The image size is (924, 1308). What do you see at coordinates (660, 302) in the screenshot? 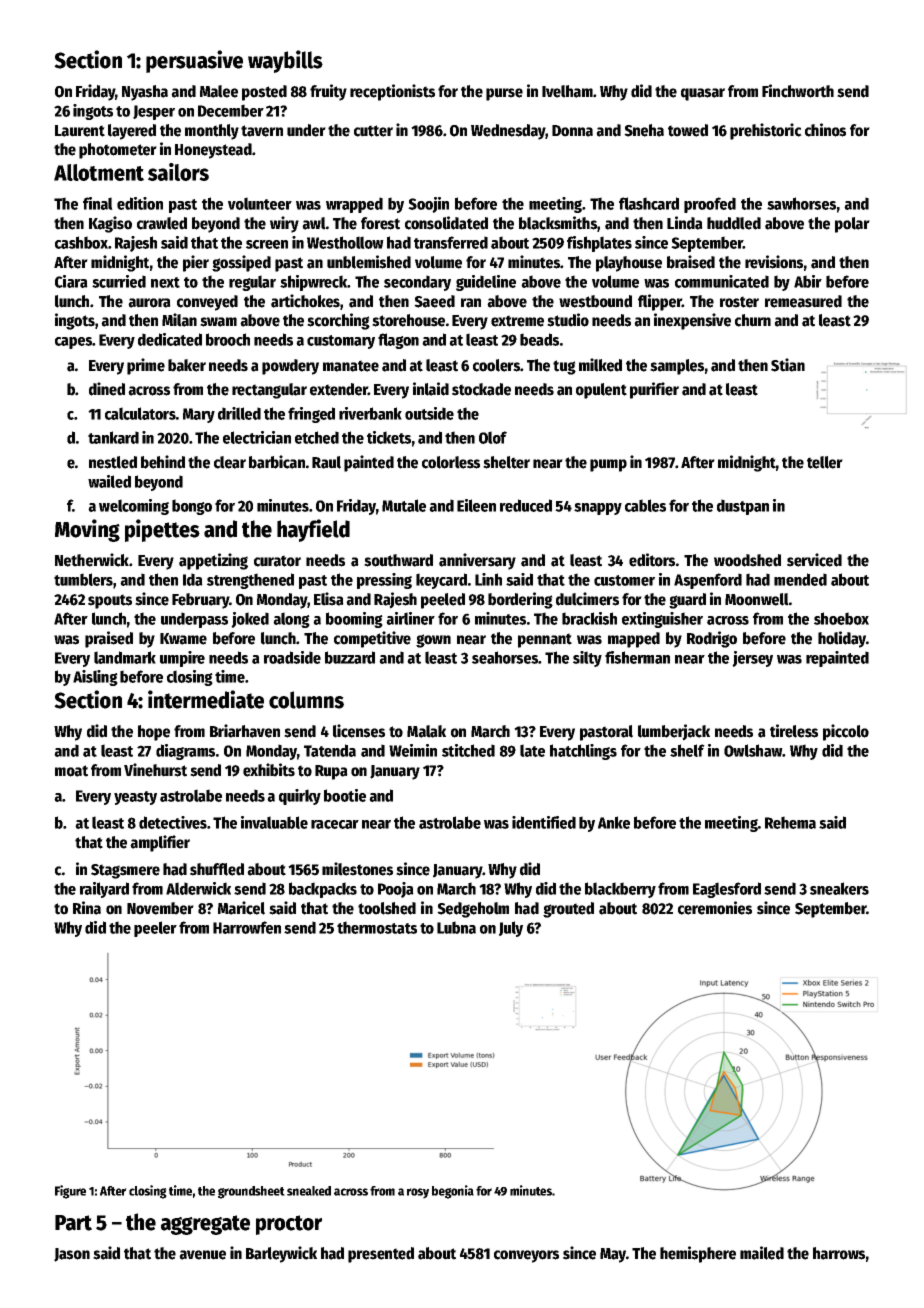
I see `flipper` at bounding box center [660, 302].
